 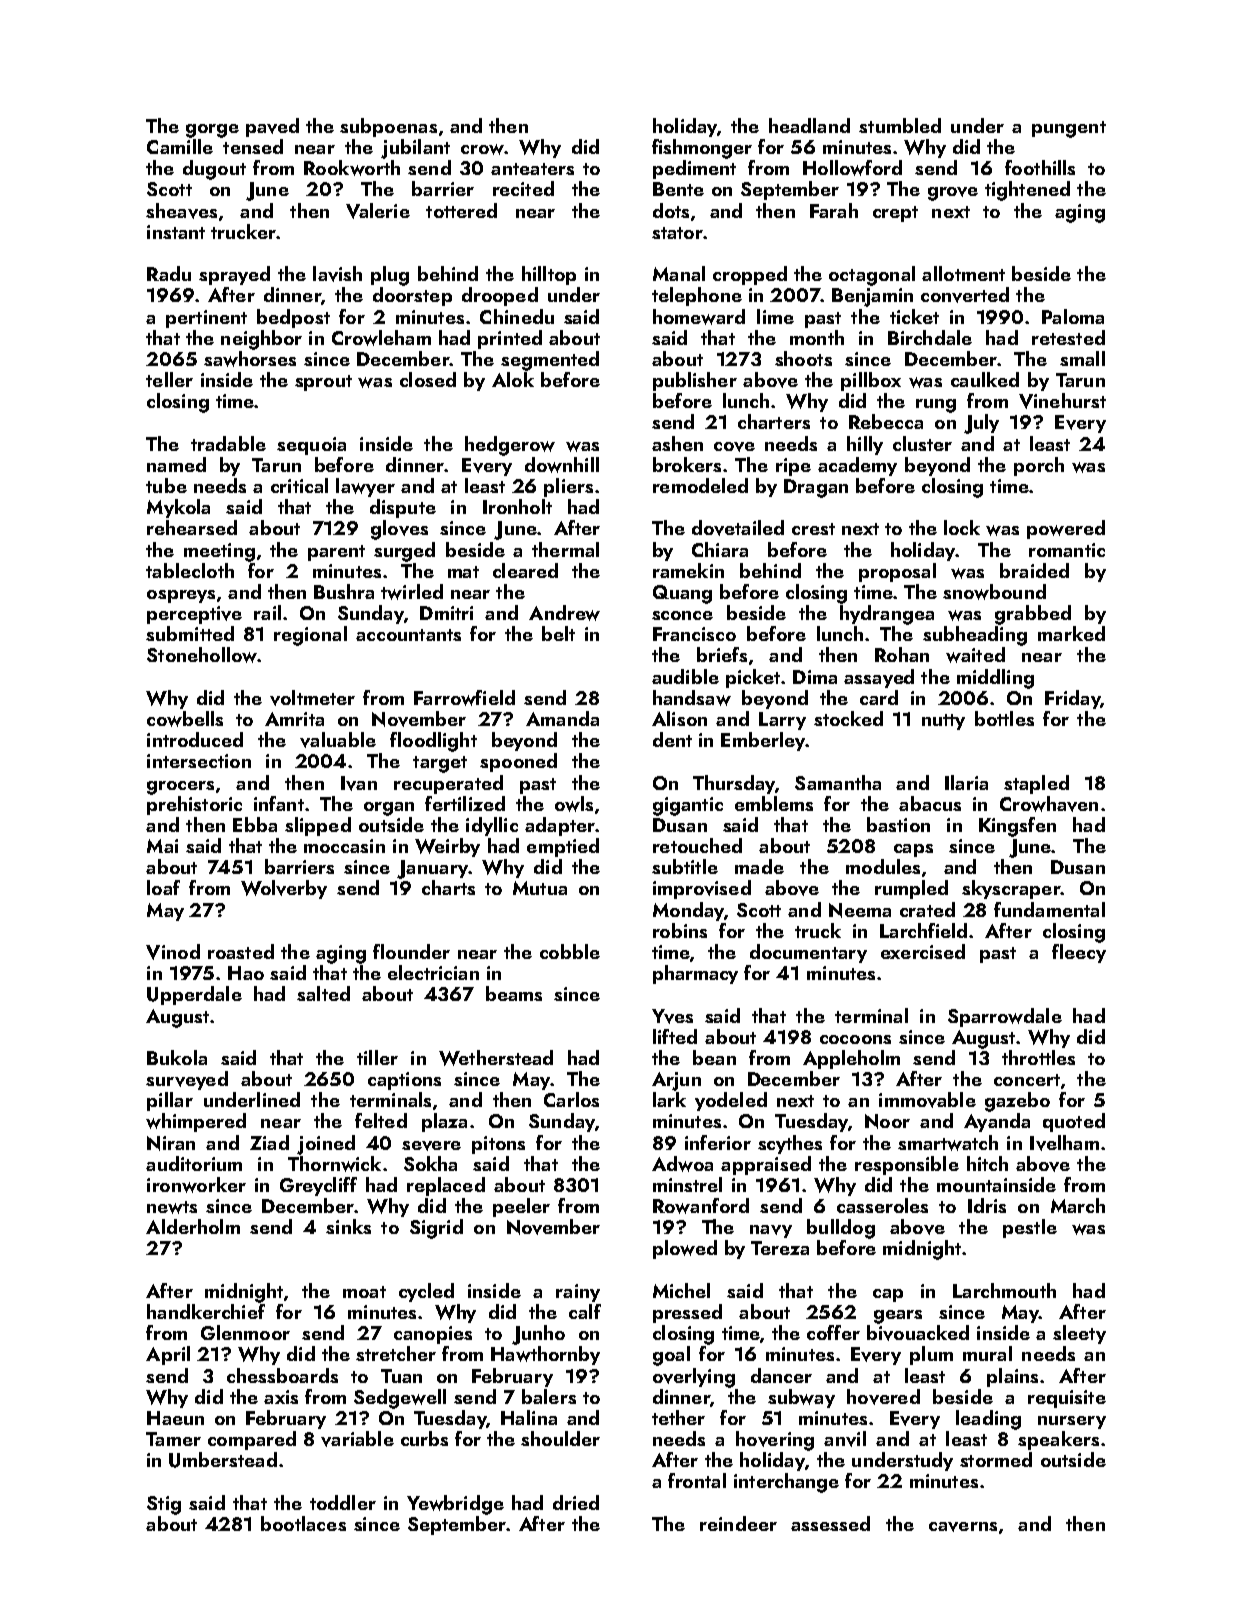 What do you see at coordinates (525, 570) in the screenshot?
I see `cleared` at bounding box center [525, 570].
